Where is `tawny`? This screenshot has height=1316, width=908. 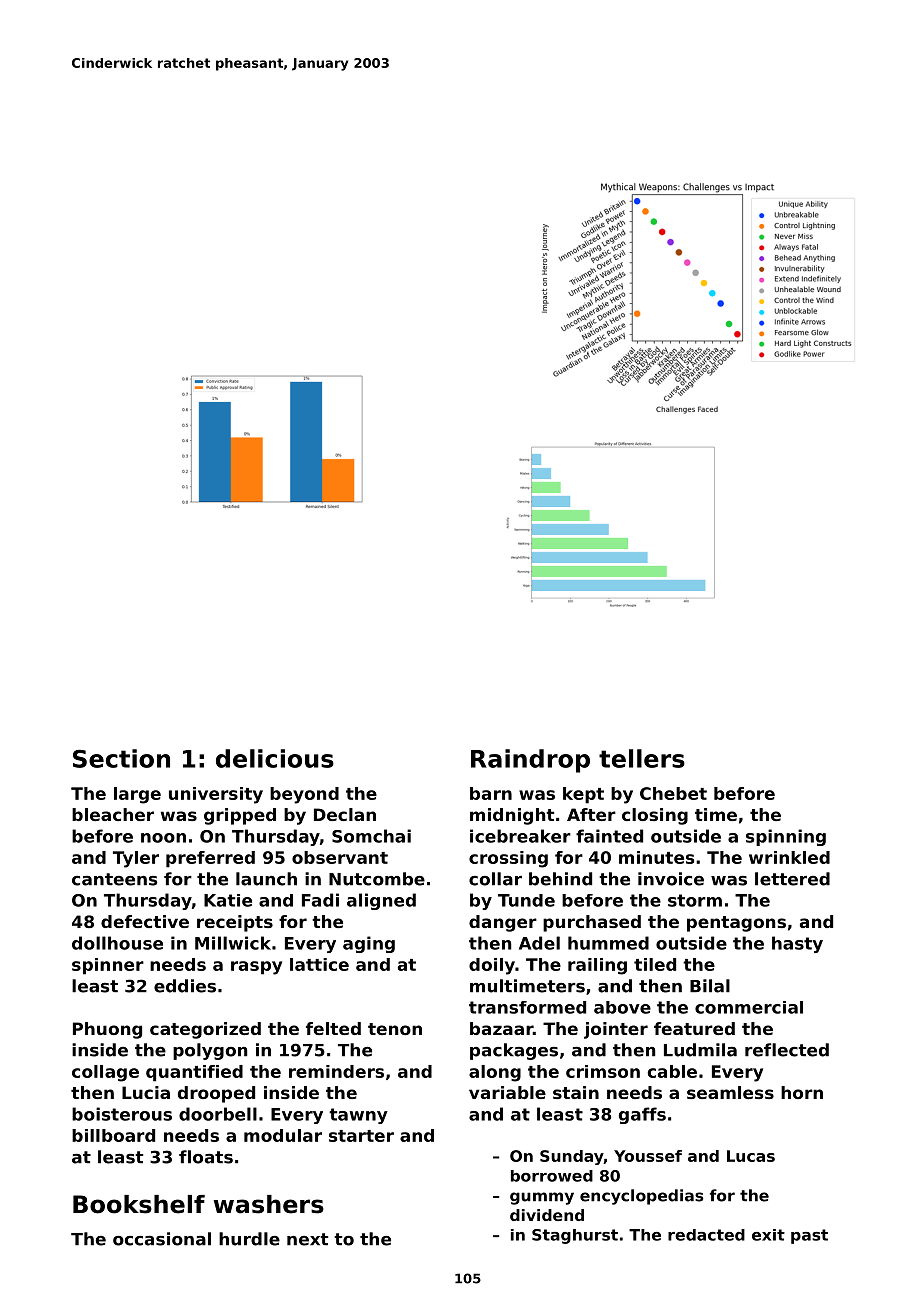
tawny is located at coordinates (358, 1116).
